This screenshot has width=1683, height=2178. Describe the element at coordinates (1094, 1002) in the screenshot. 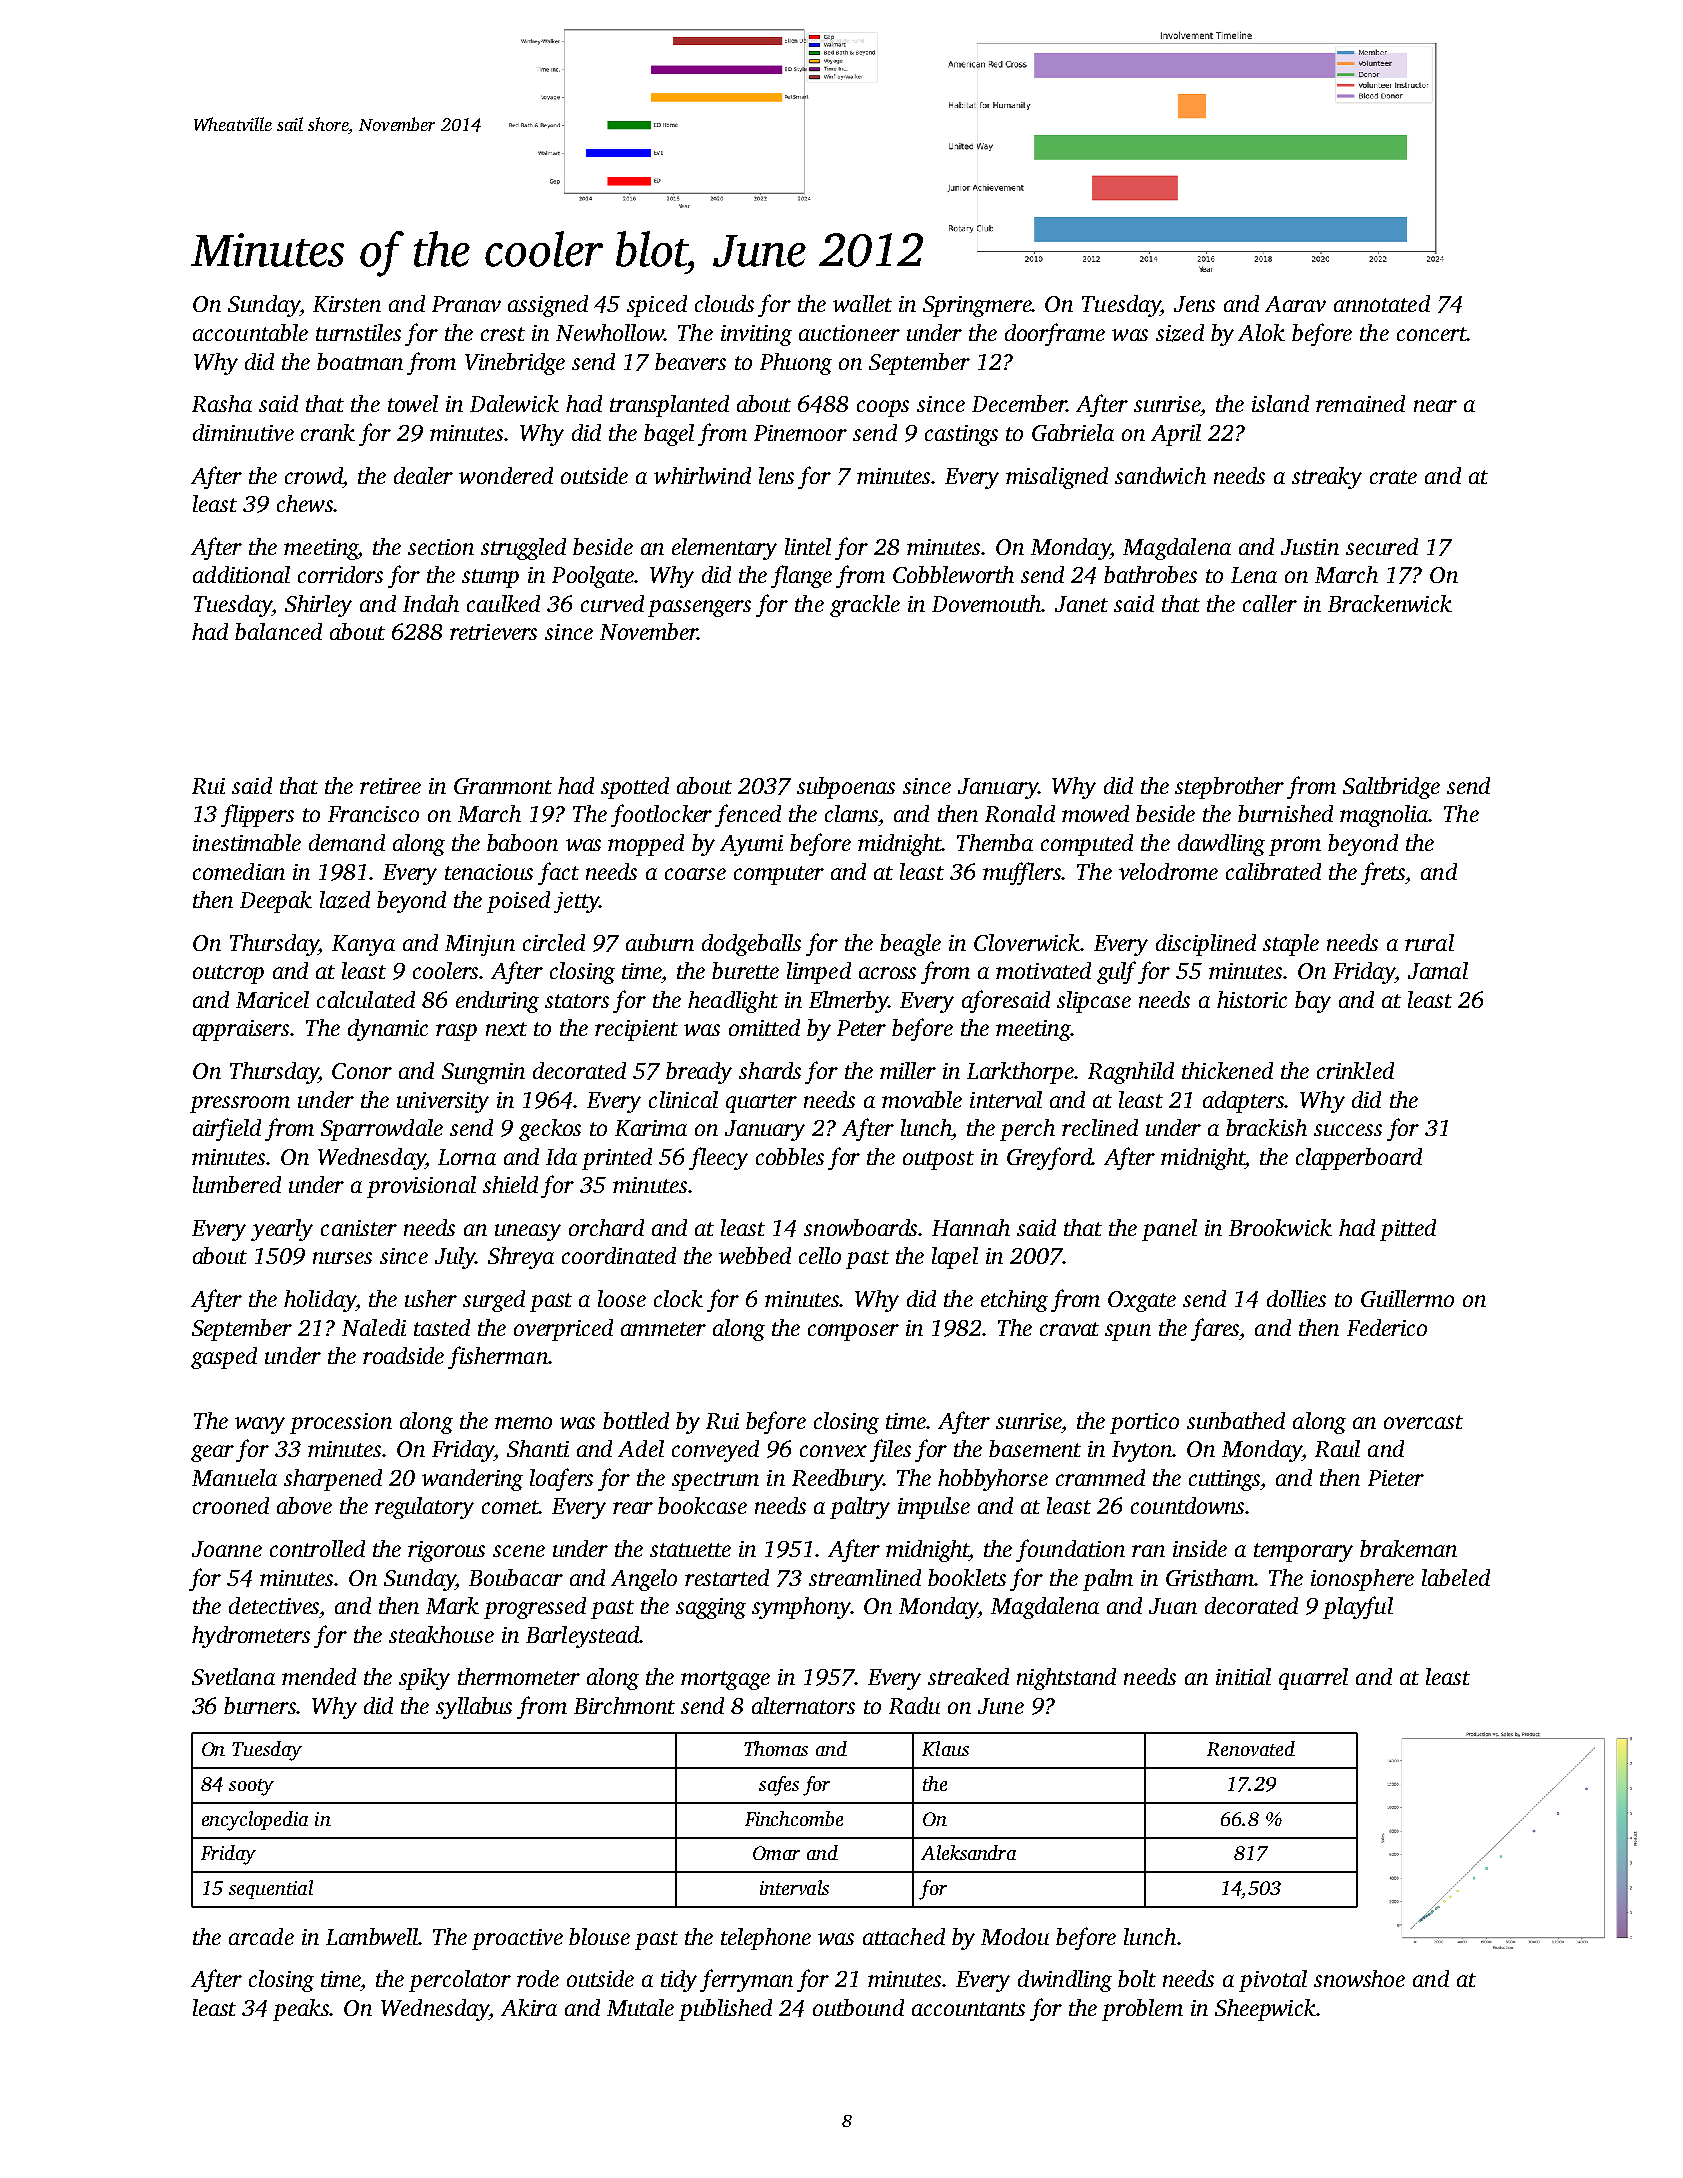

I see `slipcase` at that location.
